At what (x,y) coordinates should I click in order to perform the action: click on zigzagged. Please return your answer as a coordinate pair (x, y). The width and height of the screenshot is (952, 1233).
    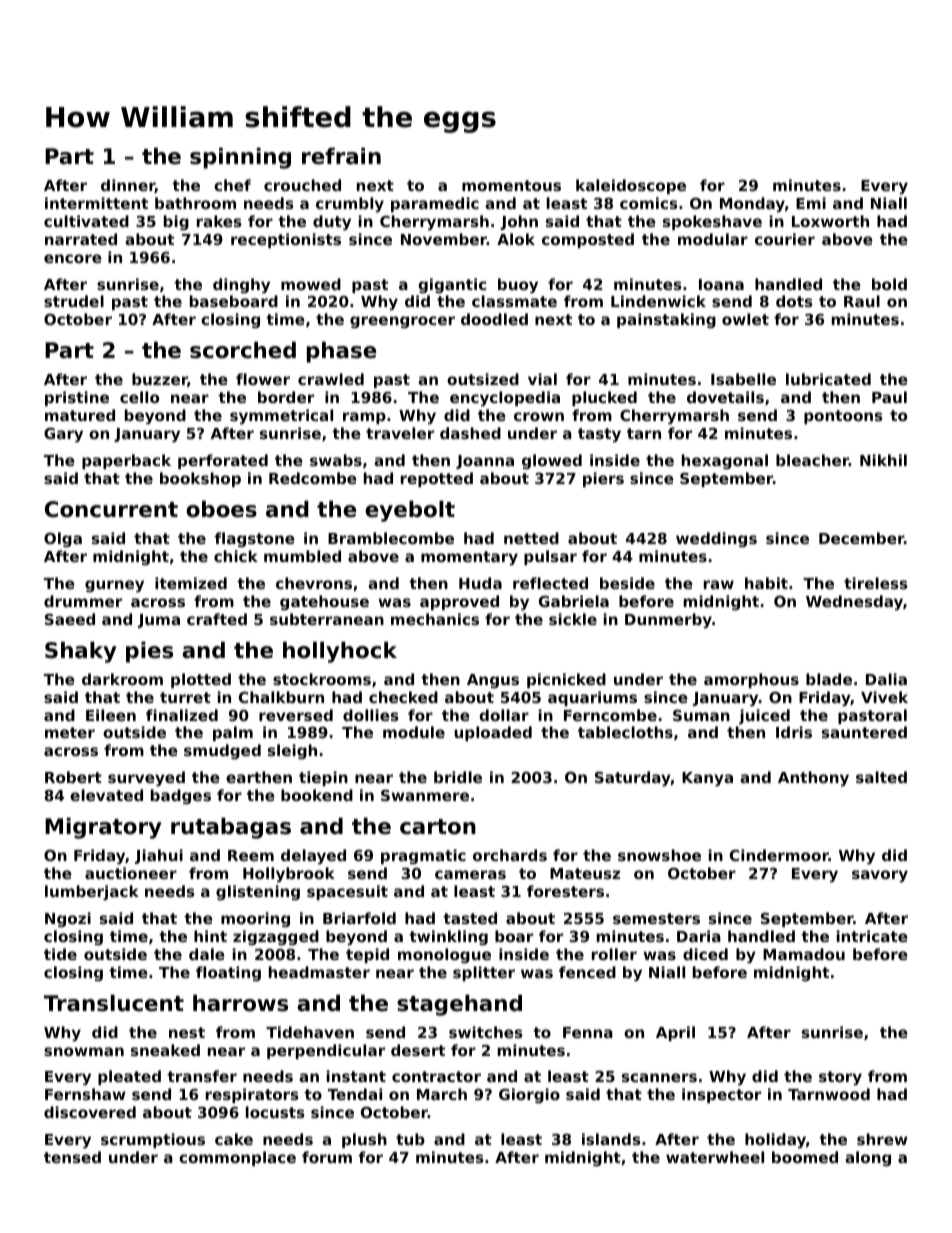
    Looking at the image, I should click on (276, 938).
